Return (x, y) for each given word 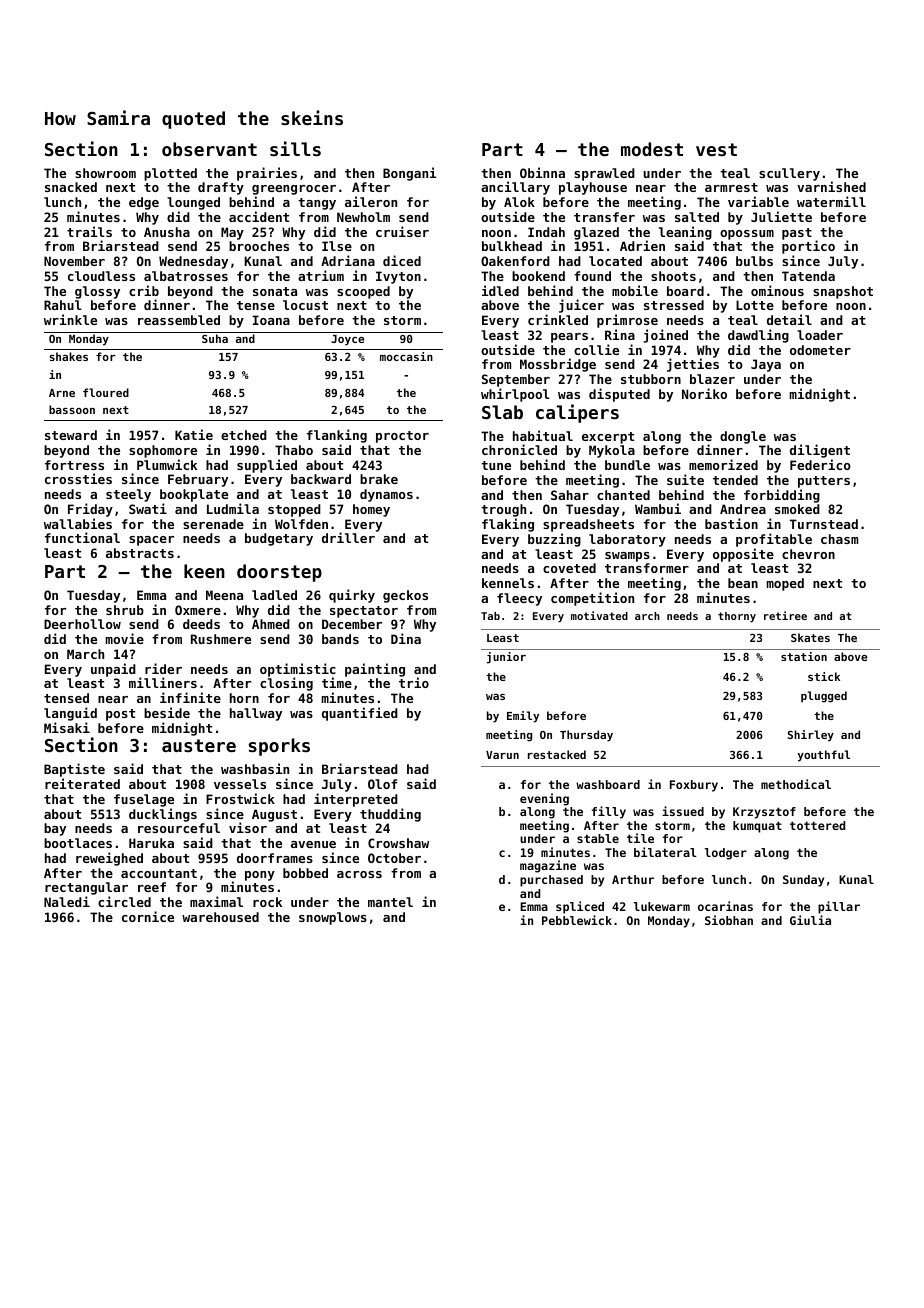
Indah (546, 232)
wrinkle (70, 319)
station (804, 656)
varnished (831, 187)
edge (144, 203)
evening (544, 799)
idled (500, 290)
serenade (213, 524)
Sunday (803, 881)
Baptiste (74, 770)
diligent (820, 451)
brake (379, 479)
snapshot (843, 292)
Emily (523, 717)
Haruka (151, 843)
